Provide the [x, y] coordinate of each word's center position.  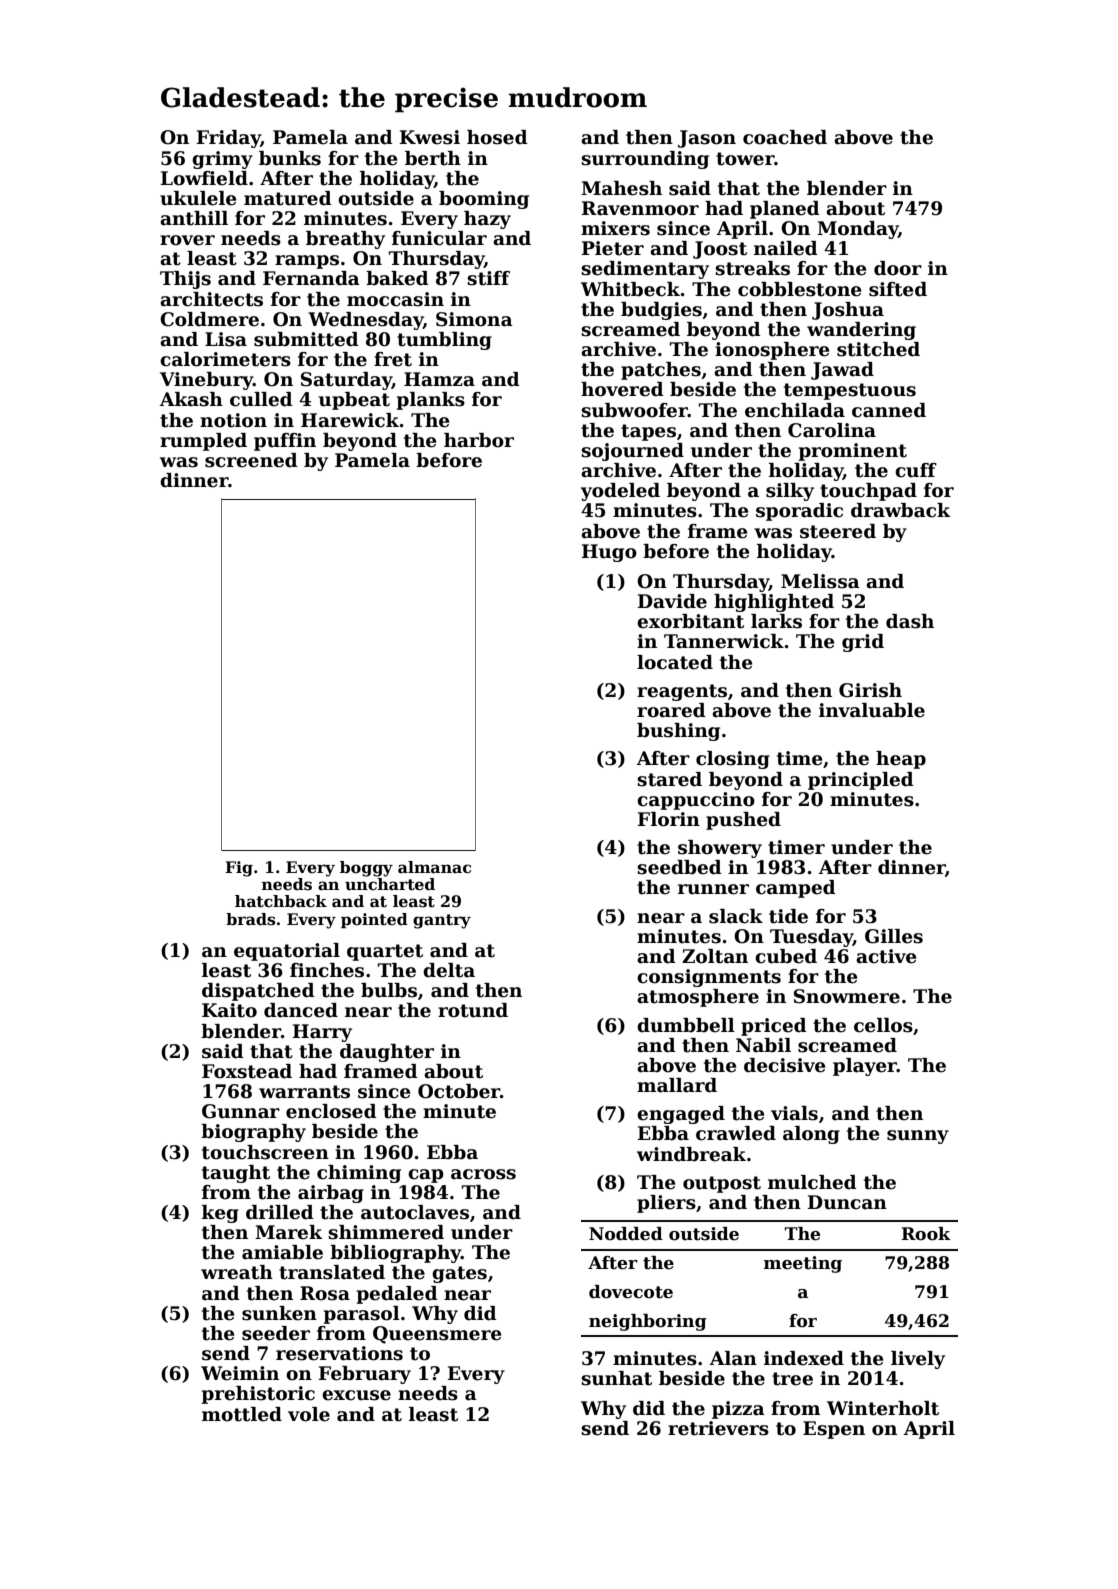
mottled [242, 1414]
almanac [434, 867]
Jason [707, 139]
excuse [356, 1395]
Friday [229, 139]
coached [785, 137]
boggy [366, 869]
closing [733, 760]
